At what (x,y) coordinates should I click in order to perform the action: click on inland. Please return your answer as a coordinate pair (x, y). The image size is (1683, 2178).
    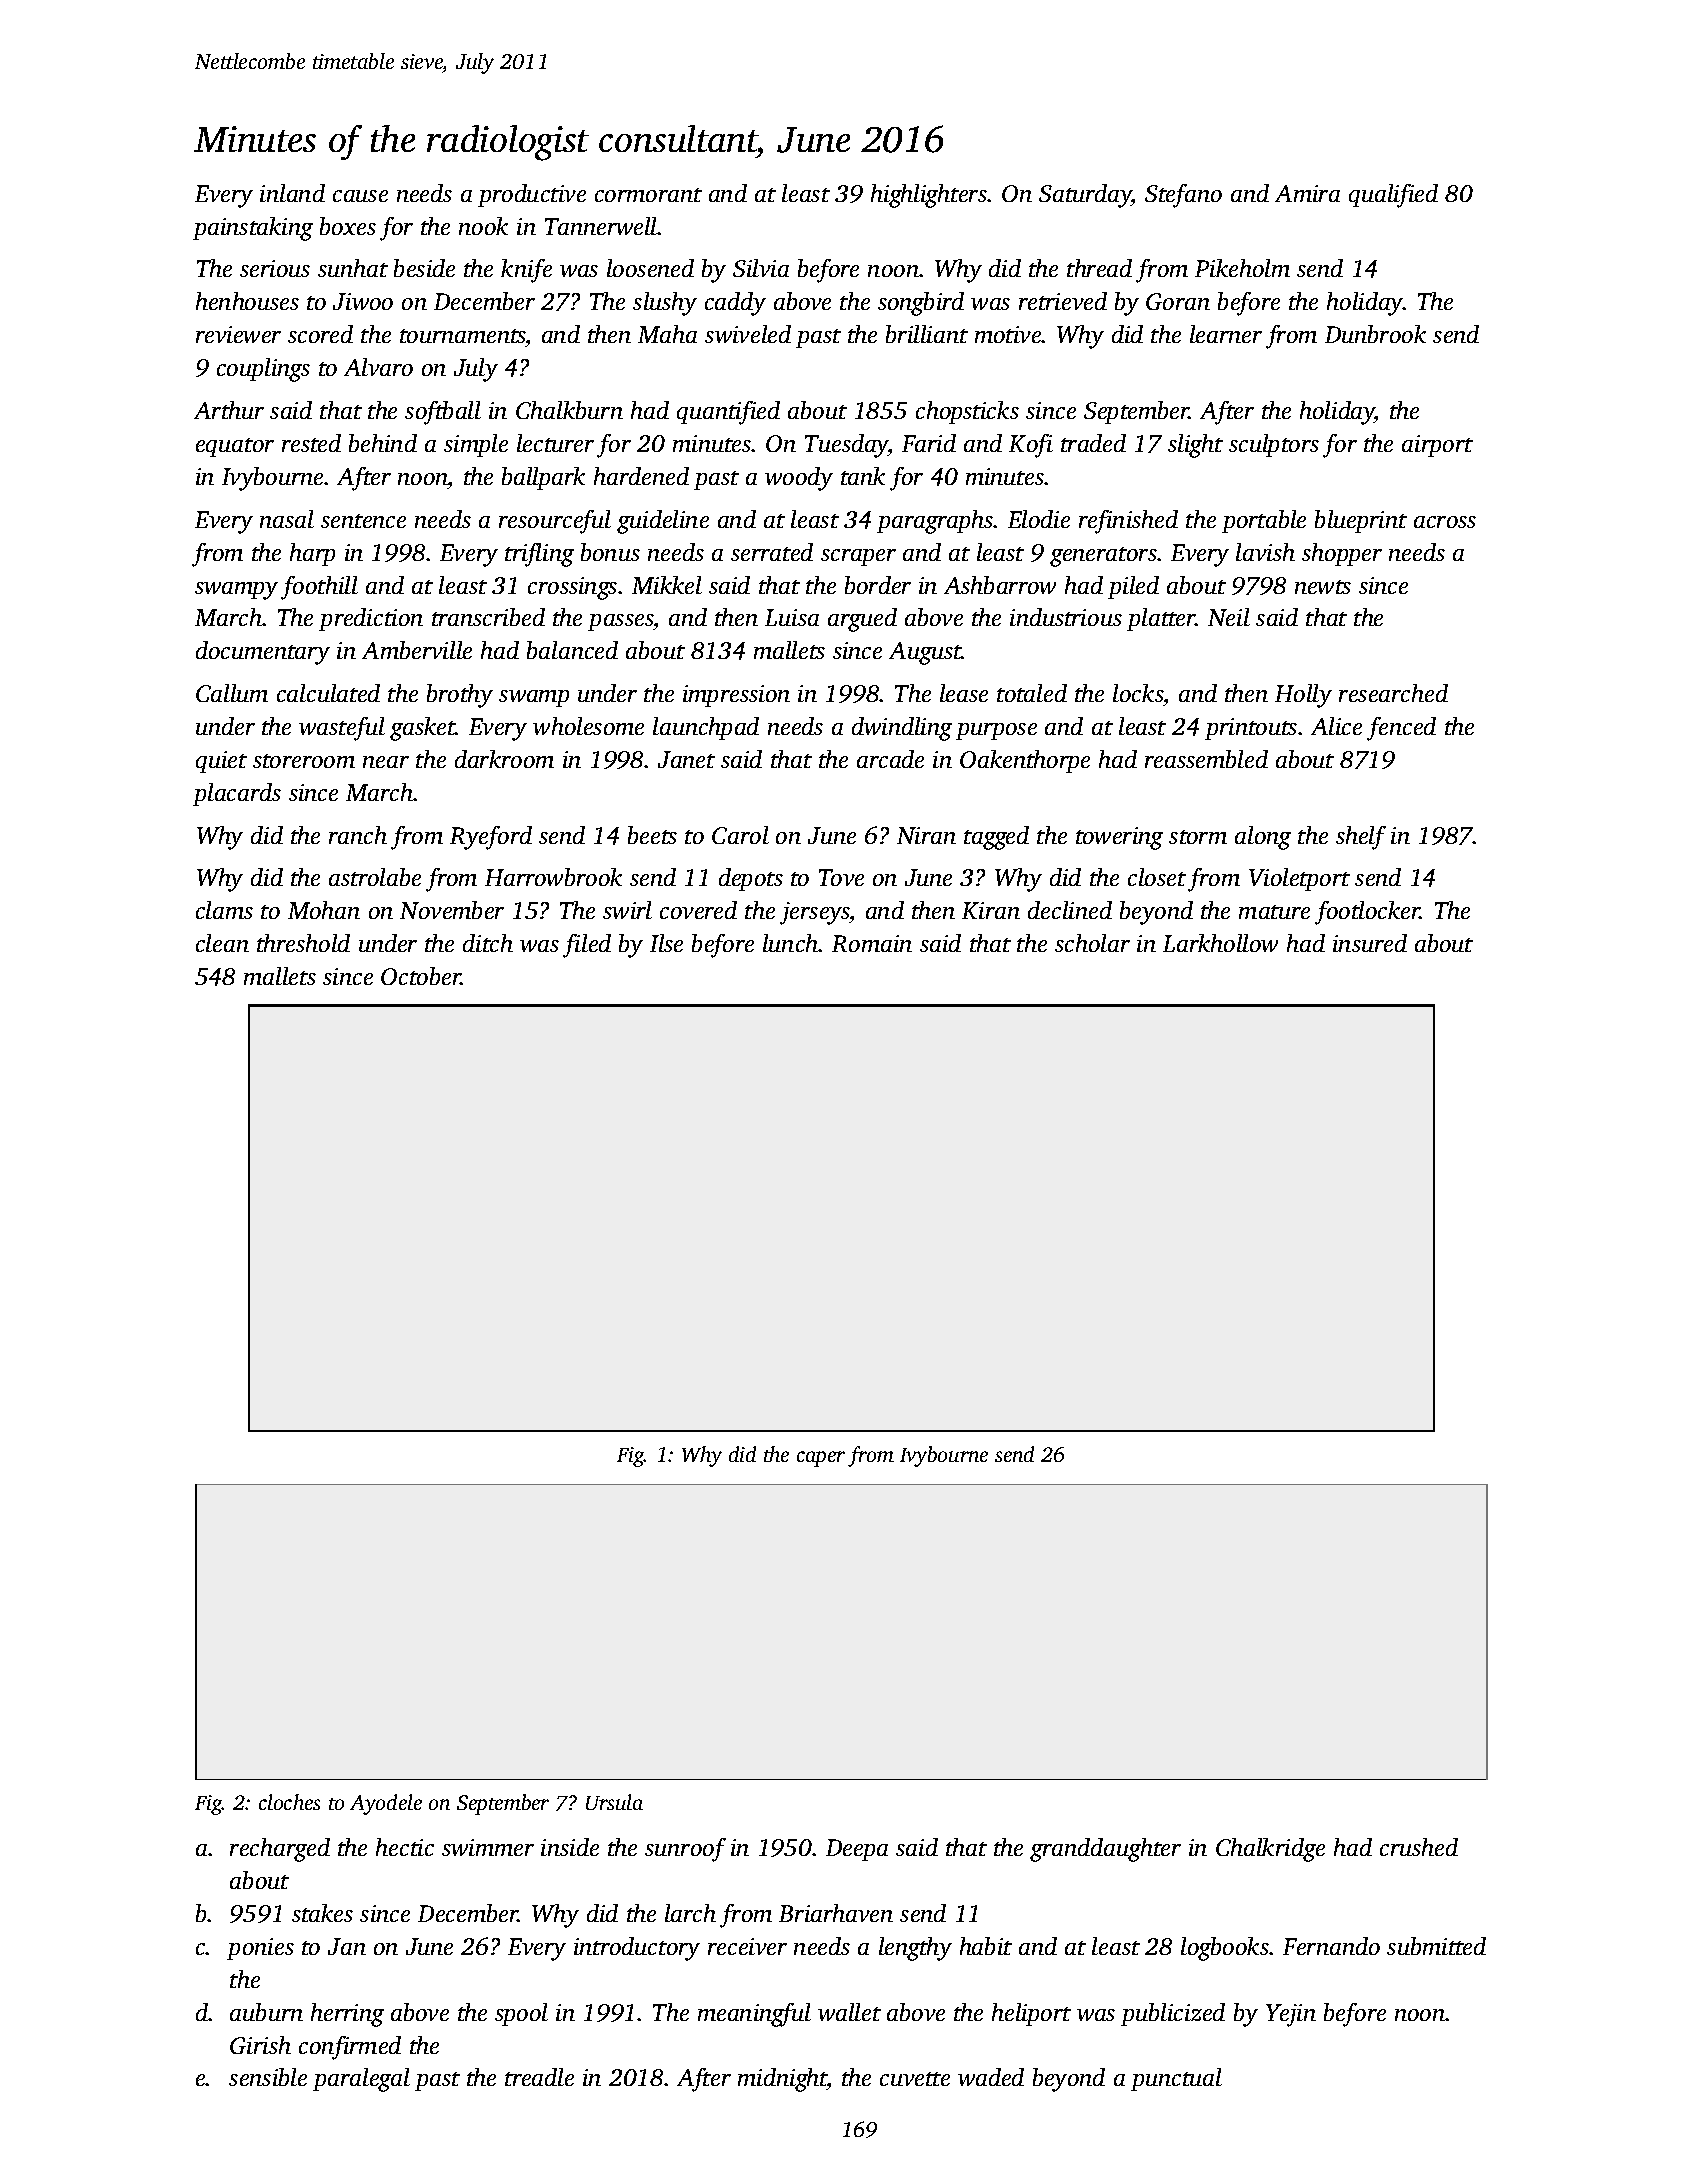
    Looking at the image, I should click on (292, 193).
